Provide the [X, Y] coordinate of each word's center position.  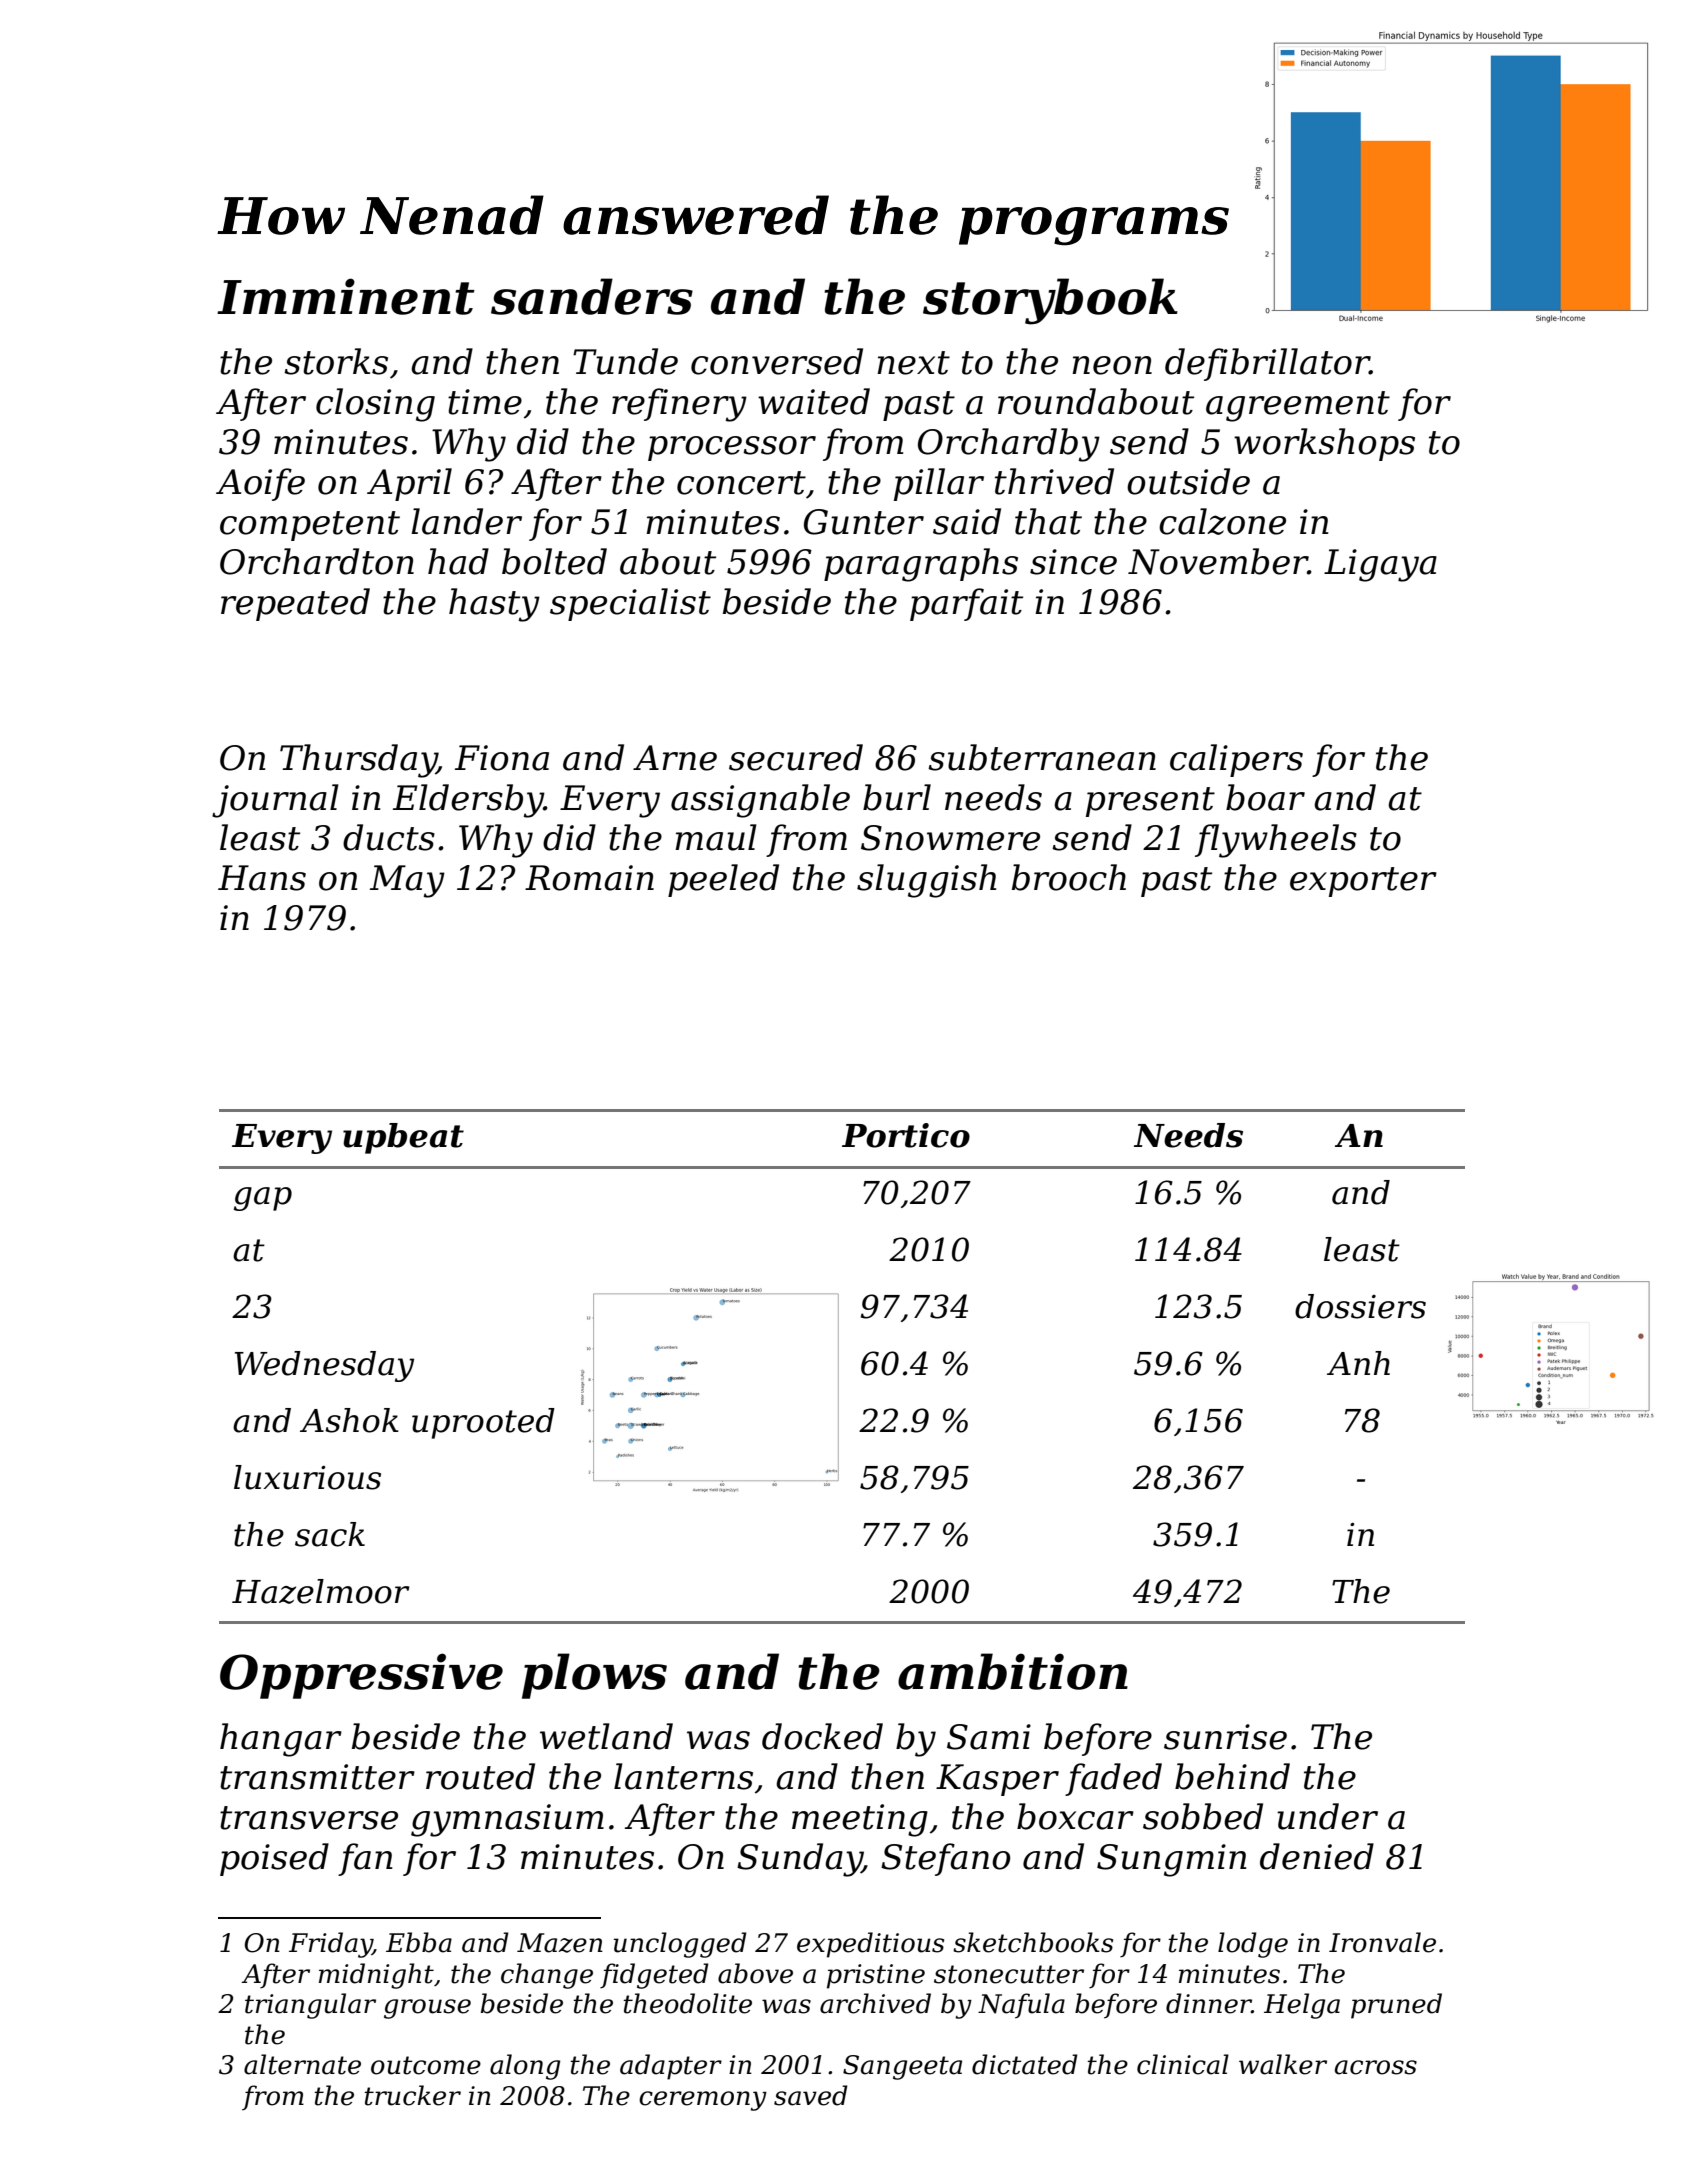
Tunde [625, 361]
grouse [427, 2009]
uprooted [483, 1423]
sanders [592, 296]
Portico [906, 1135]
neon [1112, 365]
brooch [1069, 877]
